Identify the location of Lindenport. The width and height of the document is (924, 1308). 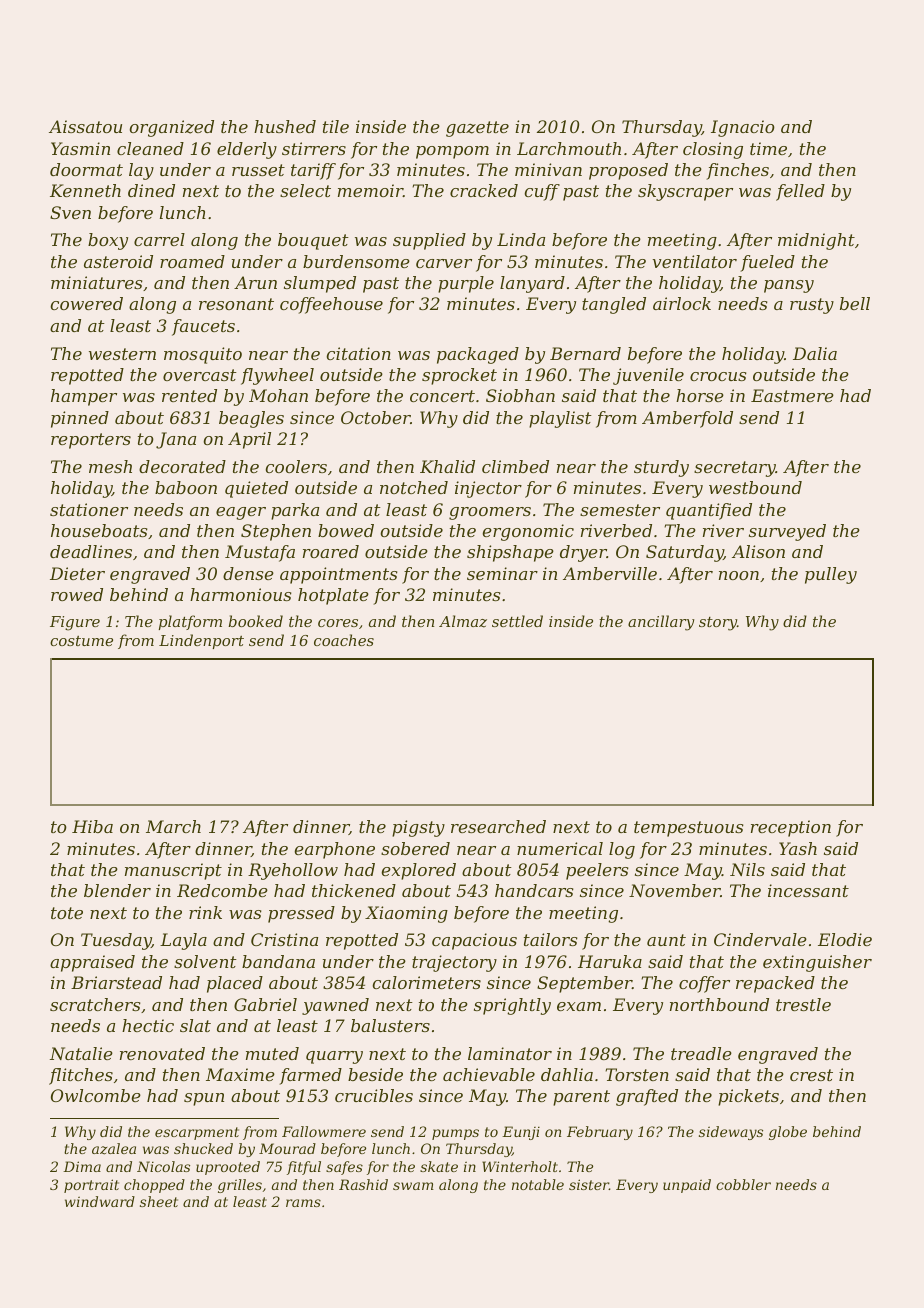
(201, 641).
